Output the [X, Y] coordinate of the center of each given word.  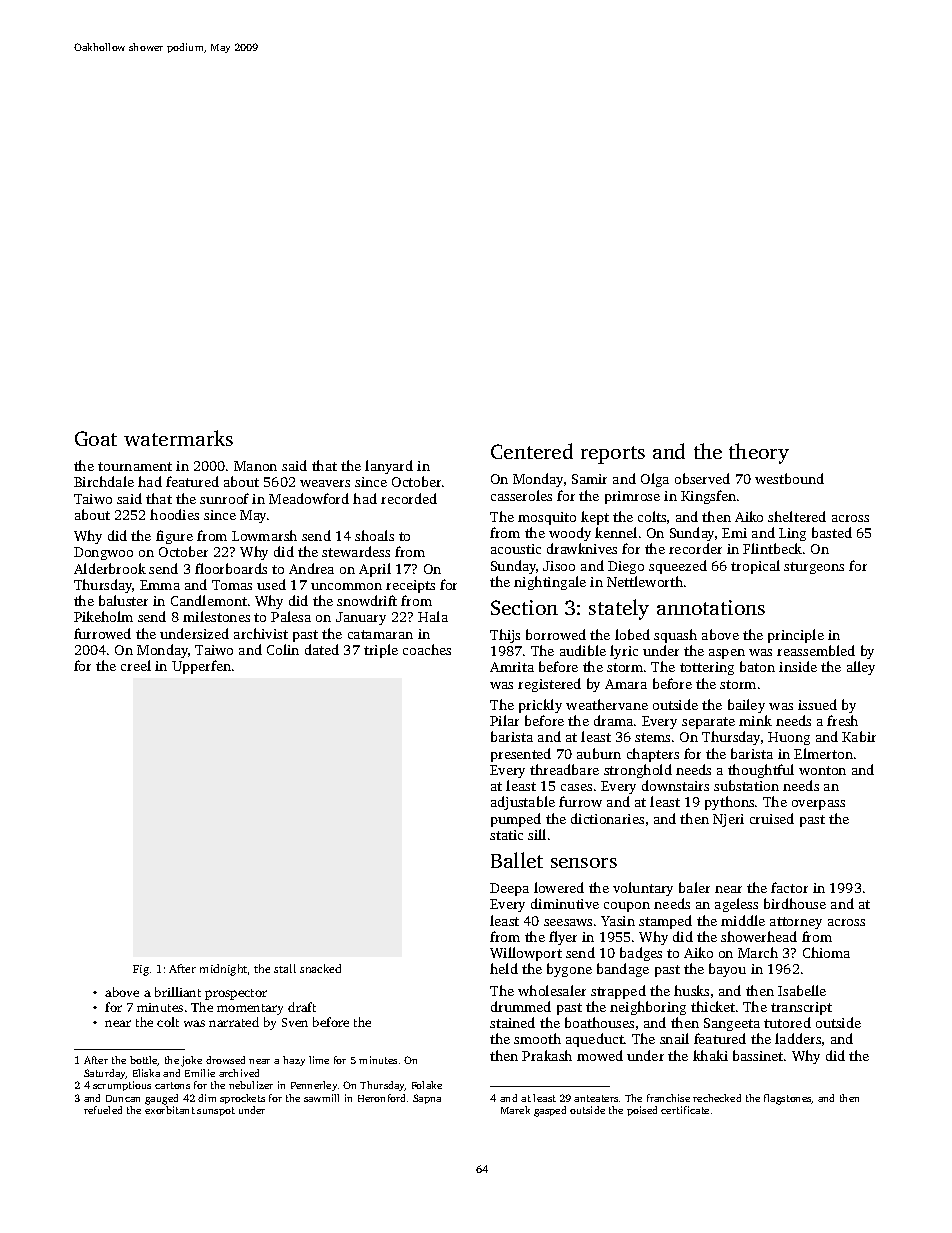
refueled [103, 1110]
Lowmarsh [264, 535]
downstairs [675, 785]
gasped [550, 1111]
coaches [427, 649]
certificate [685, 1110]
